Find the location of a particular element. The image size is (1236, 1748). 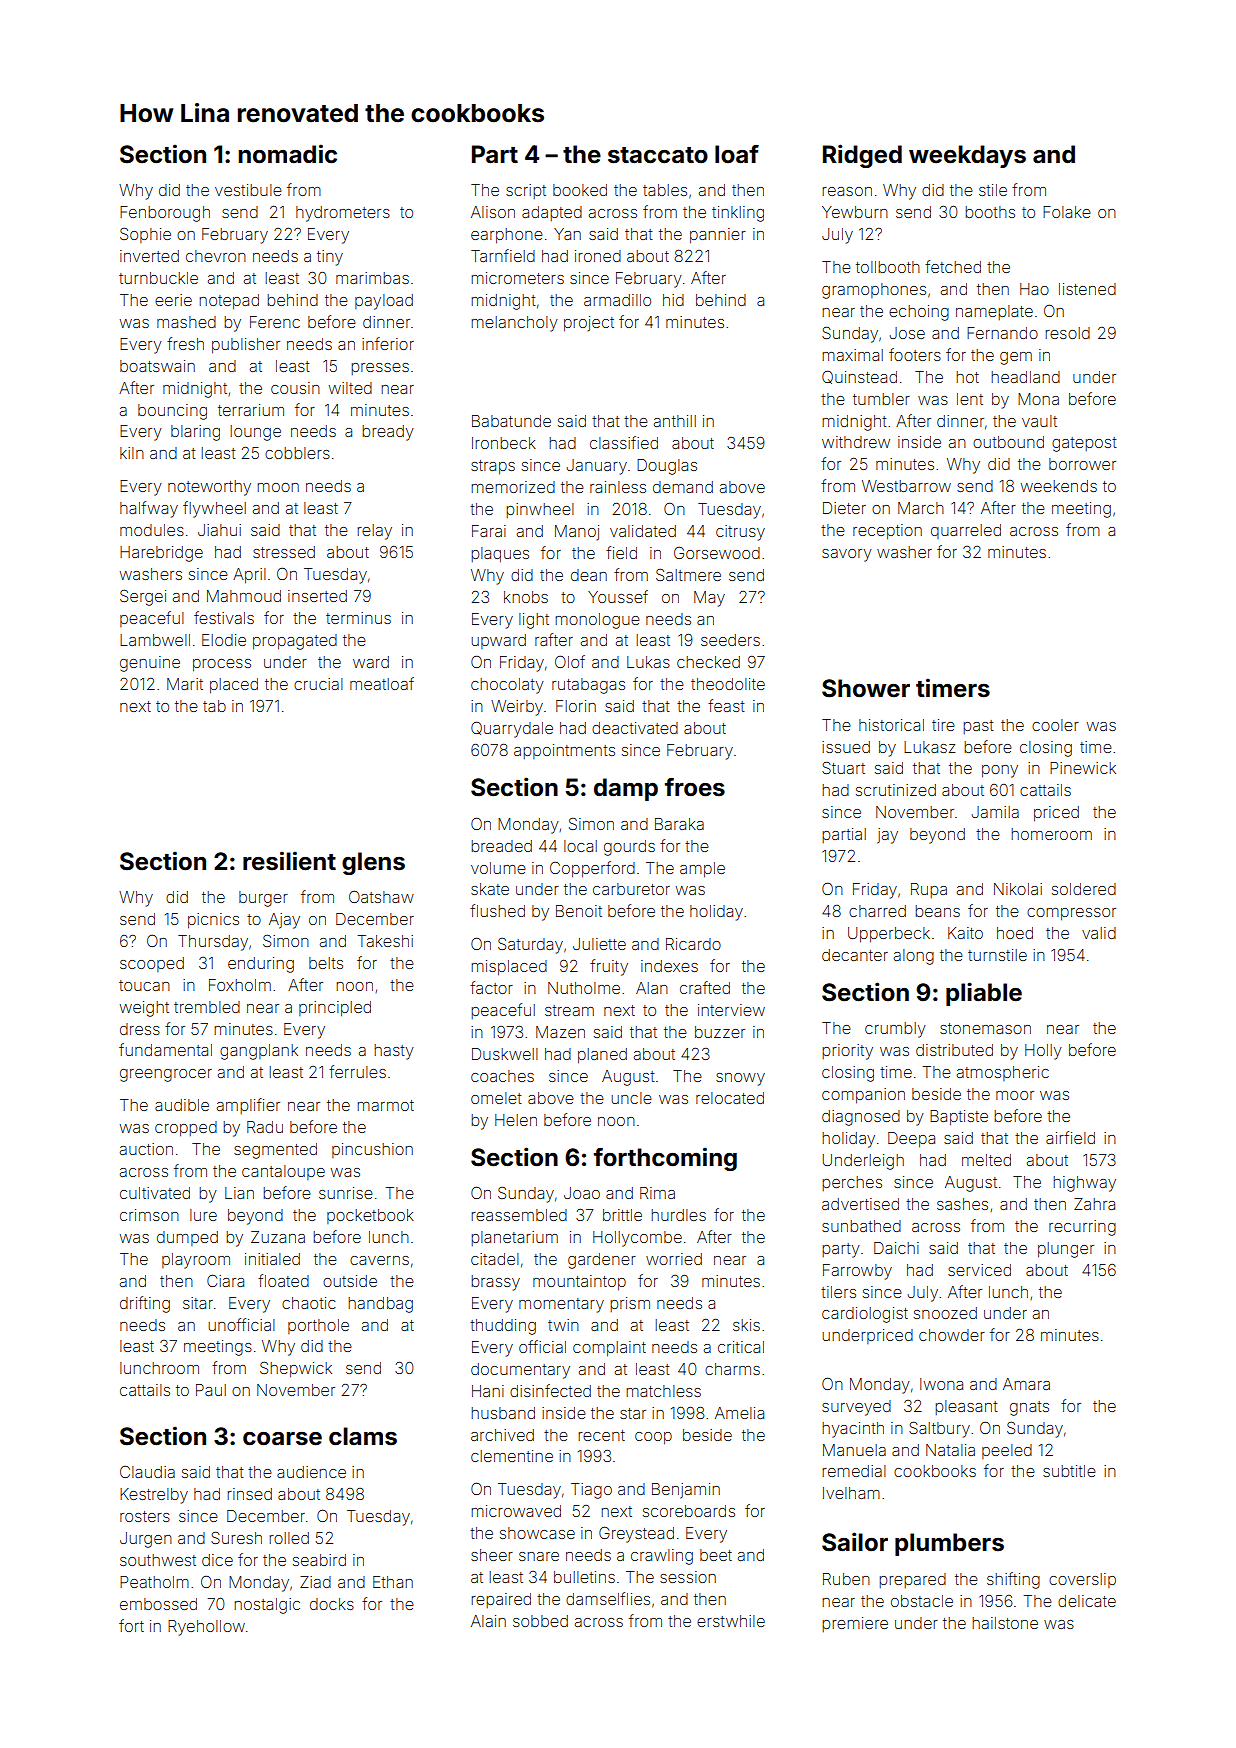

erstwhile is located at coordinates (731, 1621).
